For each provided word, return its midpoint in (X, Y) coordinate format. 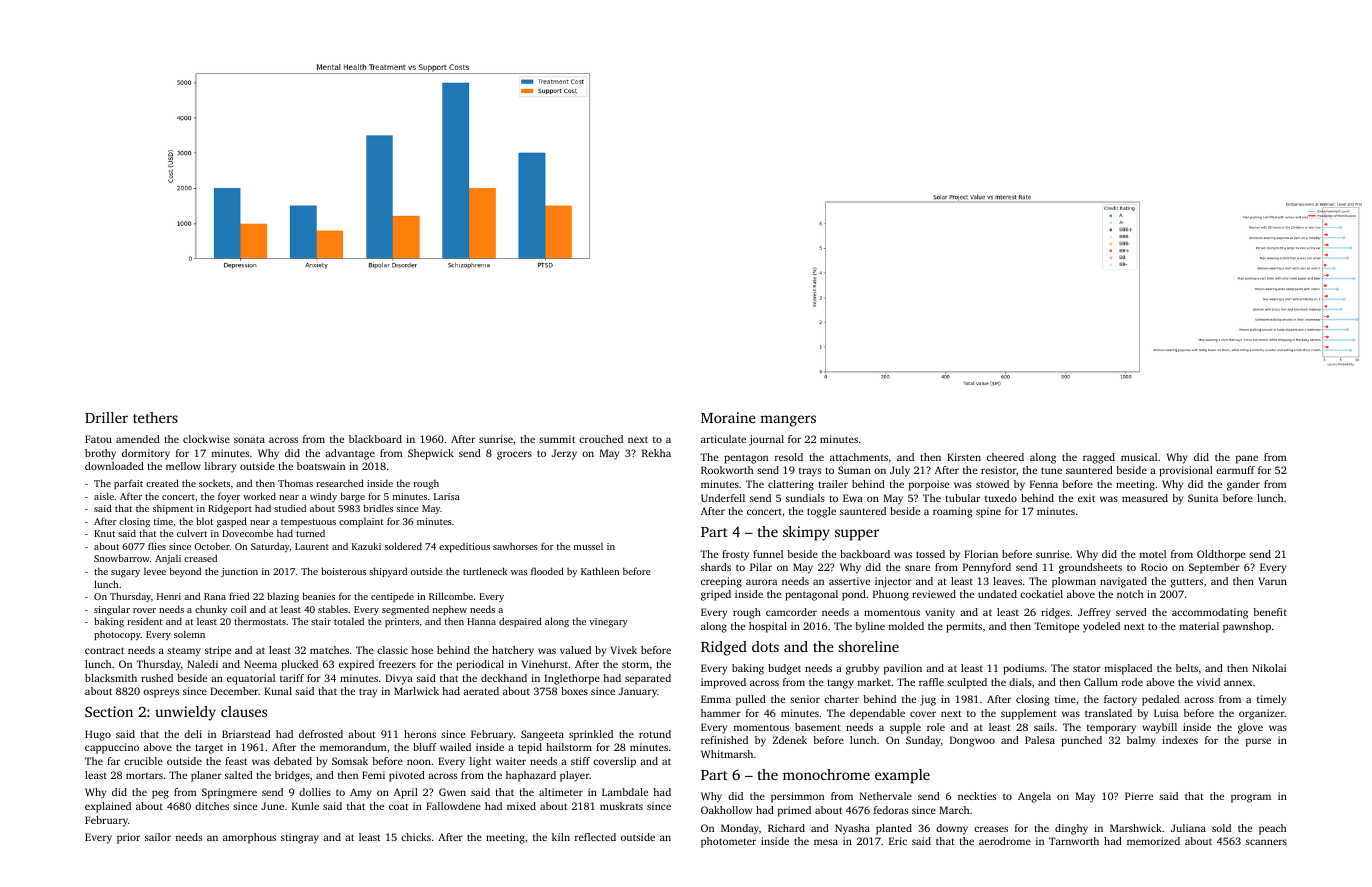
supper (857, 535)
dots (765, 646)
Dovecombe (247, 533)
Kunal (278, 691)
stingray (300, 838)
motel (1153, 554)
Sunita (1203, 498)
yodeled (1101, 627)
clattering (791, 485)
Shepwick (431, 454)
